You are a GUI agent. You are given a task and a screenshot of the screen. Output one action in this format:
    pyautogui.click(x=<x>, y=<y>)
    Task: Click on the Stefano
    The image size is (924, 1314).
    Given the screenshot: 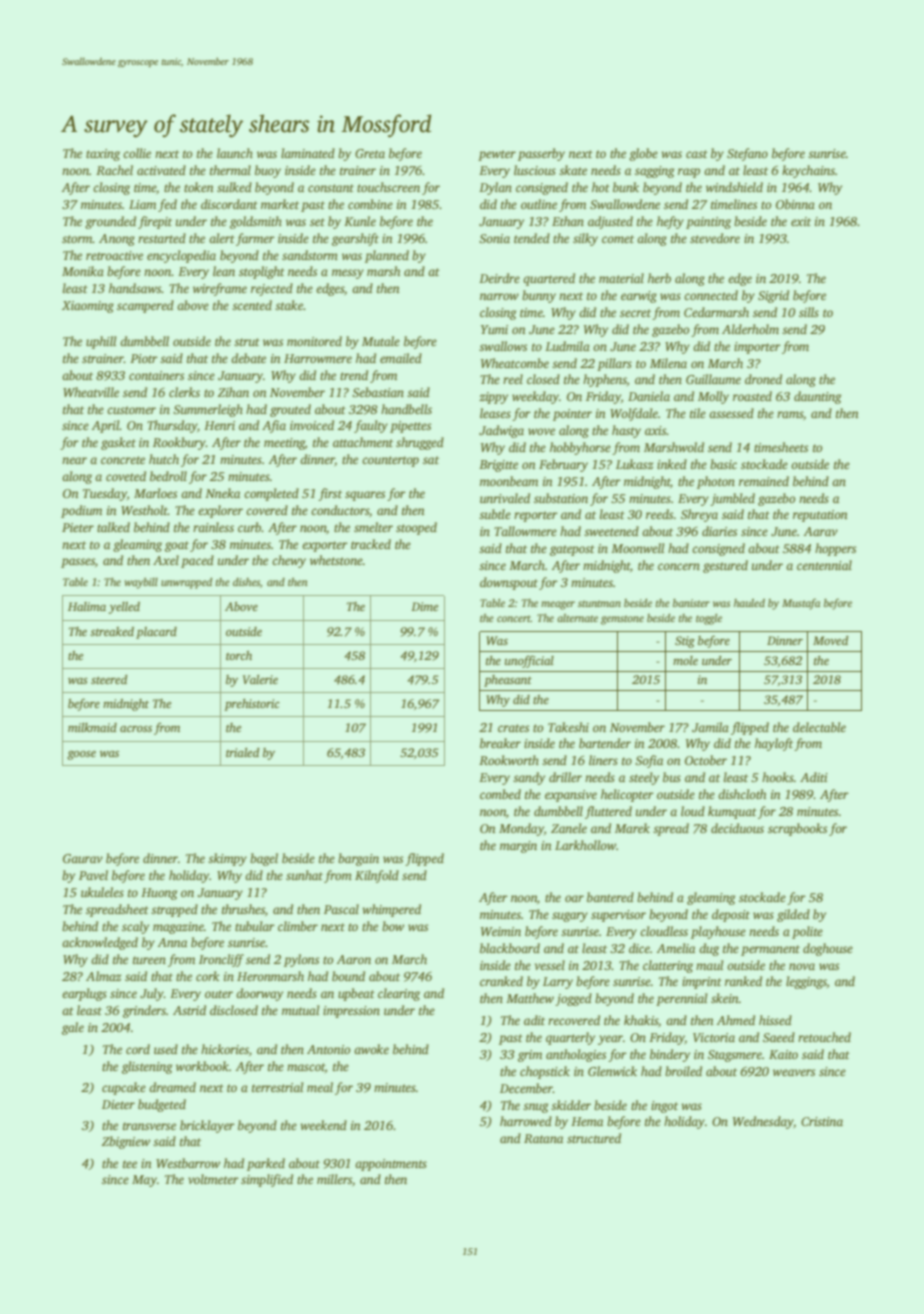 What is the action you would take?
    pyautogui.click(x=747, y=154)
